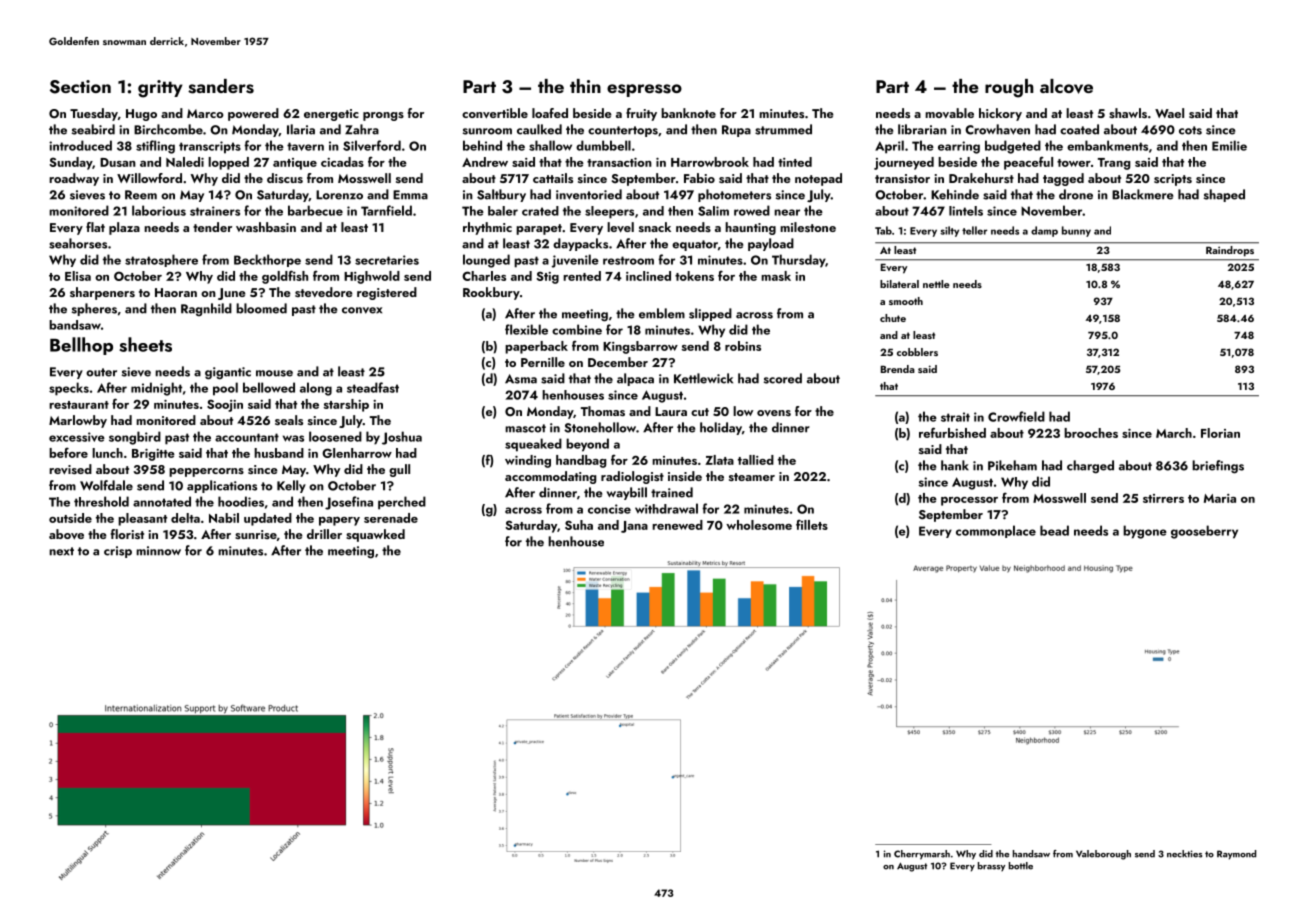 Image resolution: width=1308 pixels, height=924 pixels. I want to click on chute, so click(893, 318).
